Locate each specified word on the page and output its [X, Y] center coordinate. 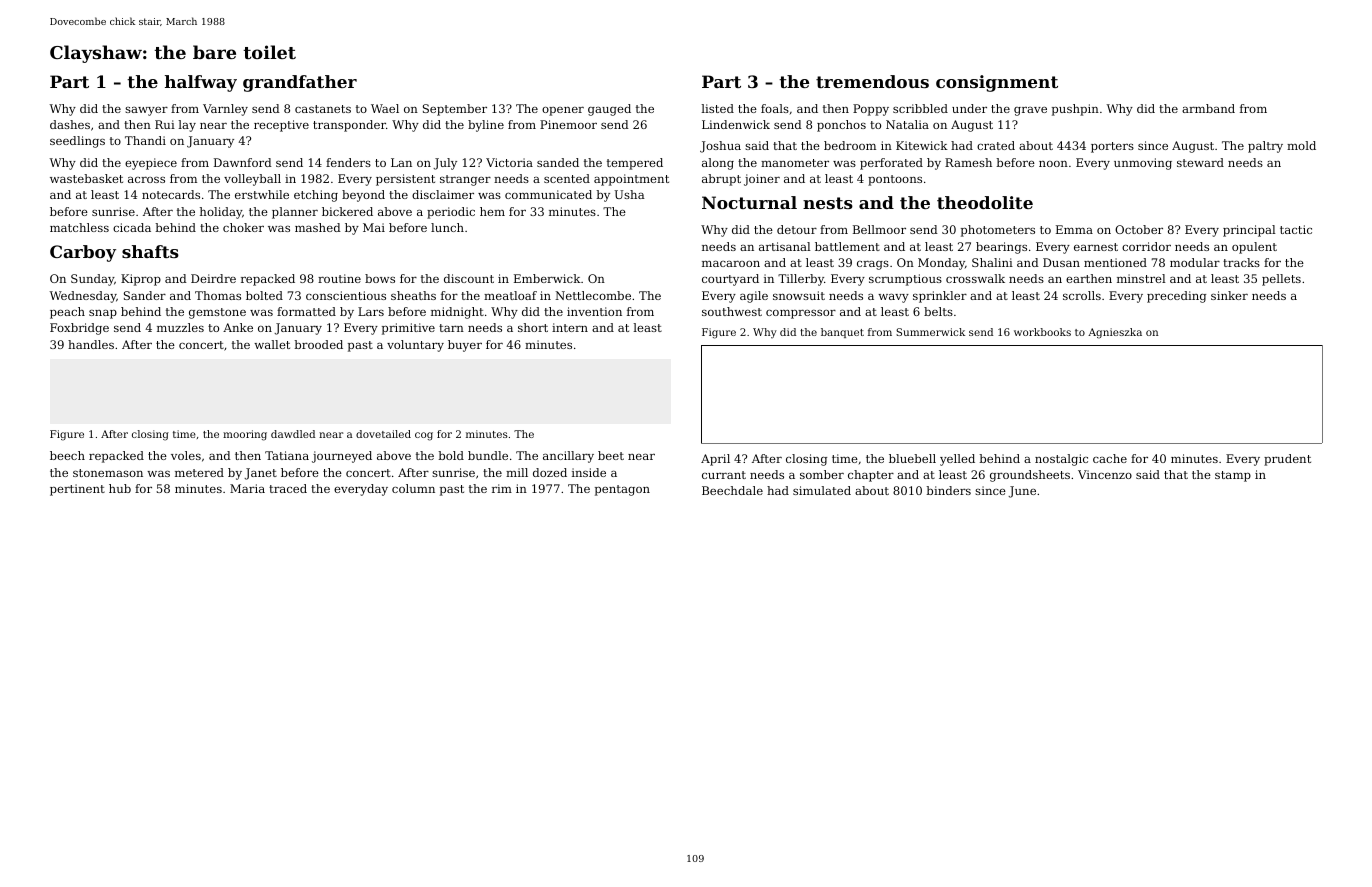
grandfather [300, 83]
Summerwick [930, 332]
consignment [997, 83]
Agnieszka [1115, 333]
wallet [272, 344]
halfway [201, 83]
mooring [245, 435]
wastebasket [86, 178]
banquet [842, 333]
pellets [1281, 280]
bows [380, 278]
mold [1301, 145]
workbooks [1042, 332]
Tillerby [801, 280]
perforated [891, 164]
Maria [247, 488]
